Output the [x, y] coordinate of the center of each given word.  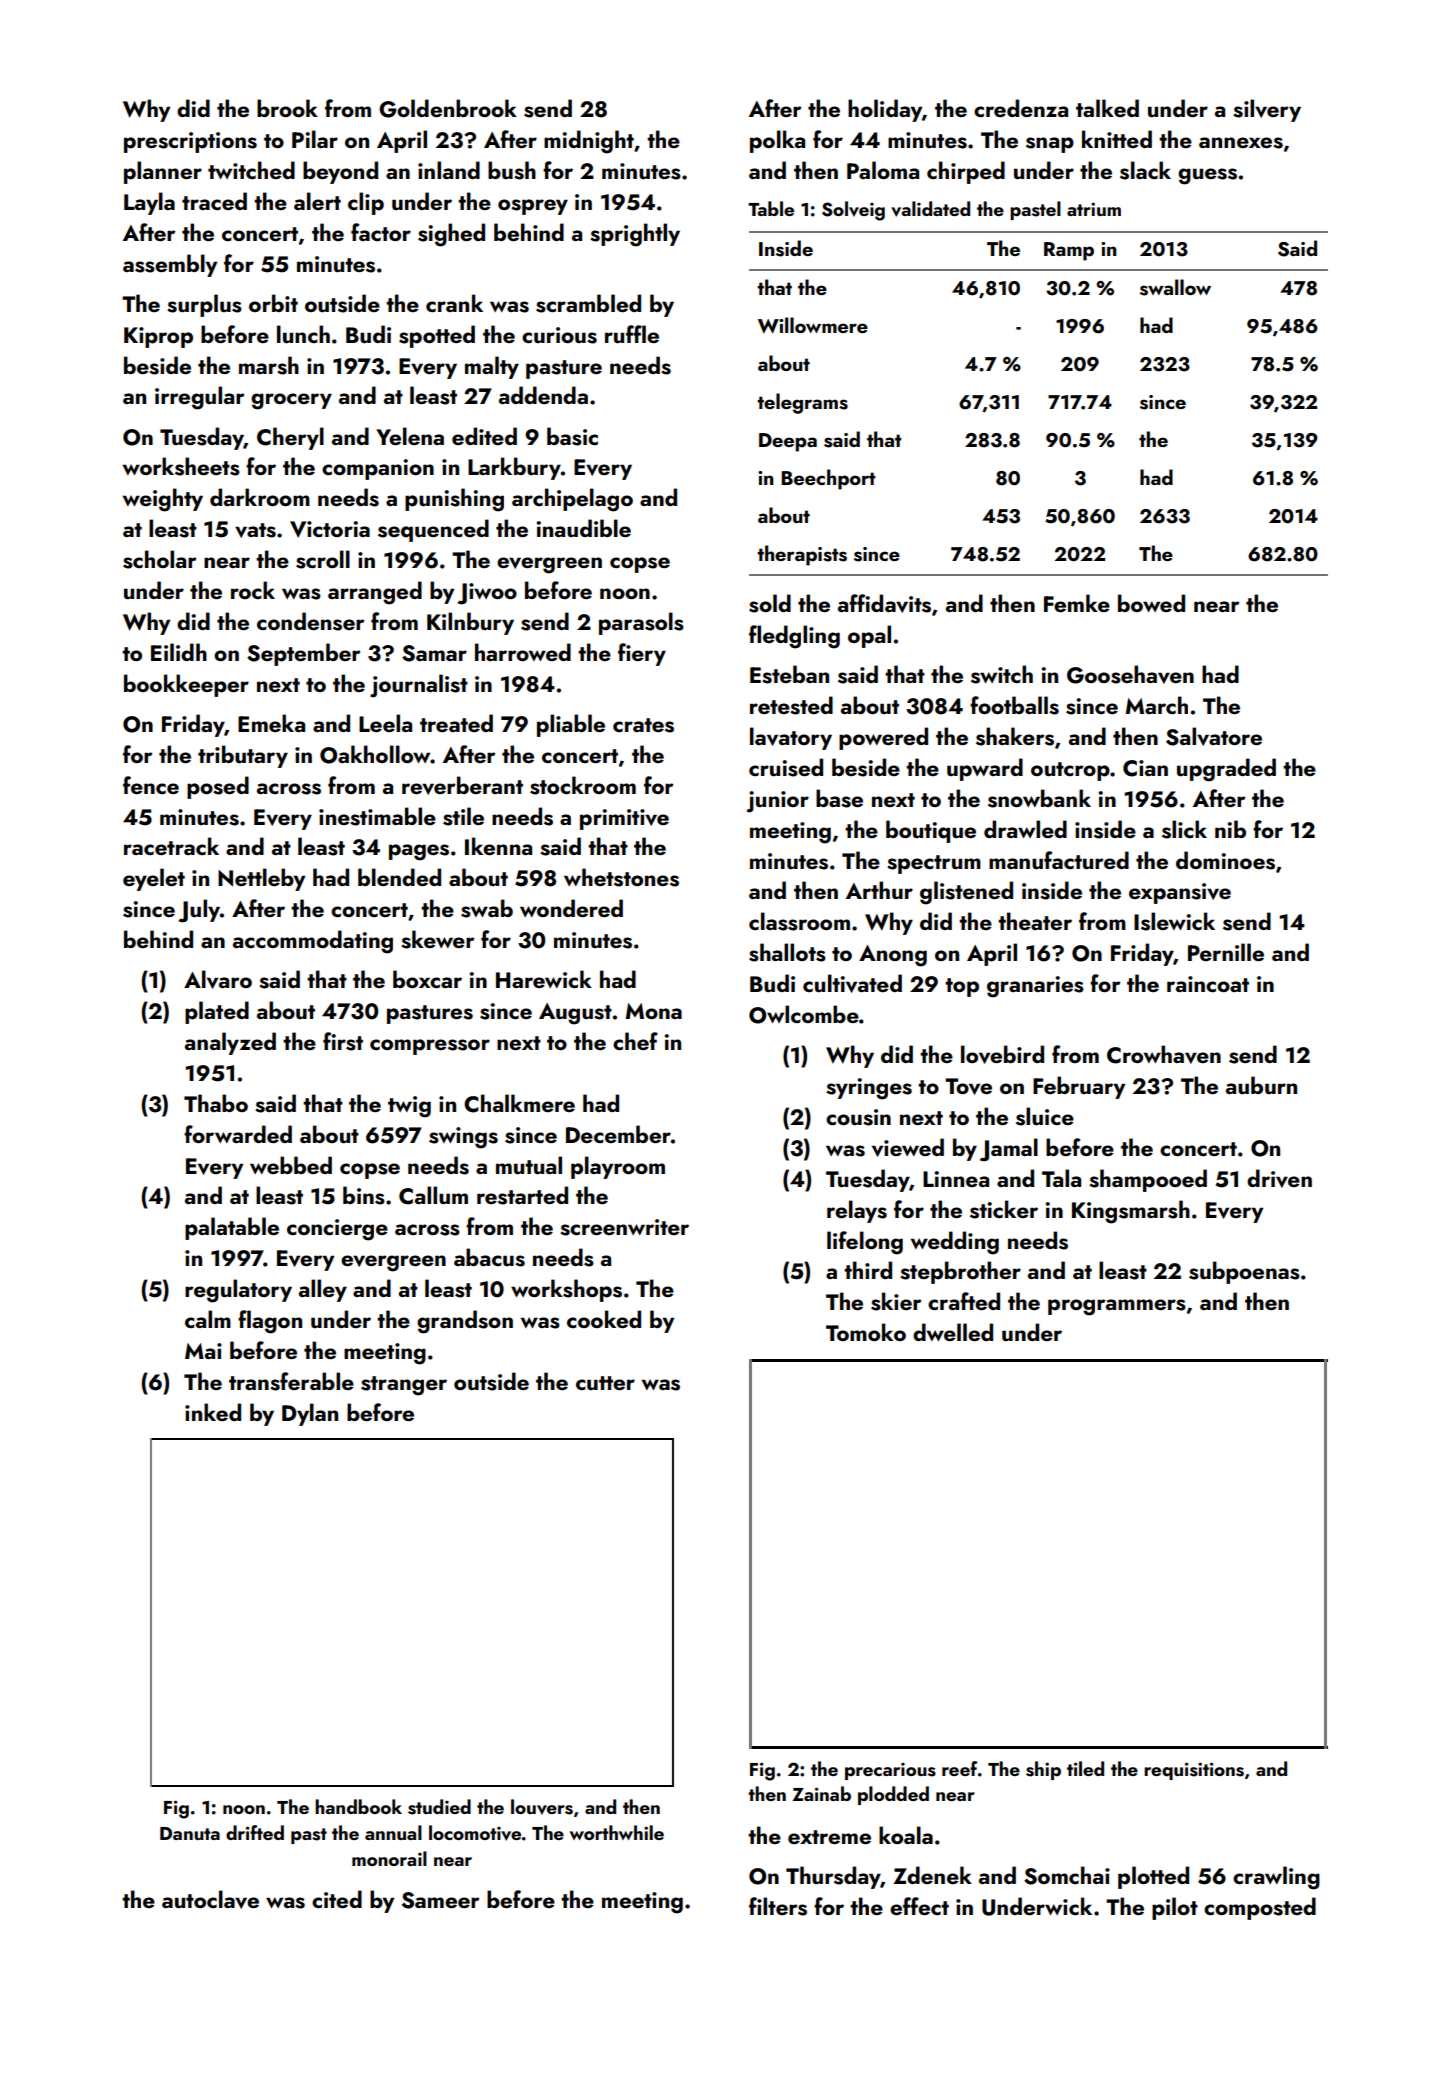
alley [323, 1290]
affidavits [884, 603]
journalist [419, 686]
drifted [255, 1832]
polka [777, 141]
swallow [1175, 287]
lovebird [1002, 1054]
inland [449, 170]
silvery [1267, 110]
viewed [908, 1147]
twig [409, 1107]
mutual [529, 1165]
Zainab [821, 1793]
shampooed [1148, 1180]
